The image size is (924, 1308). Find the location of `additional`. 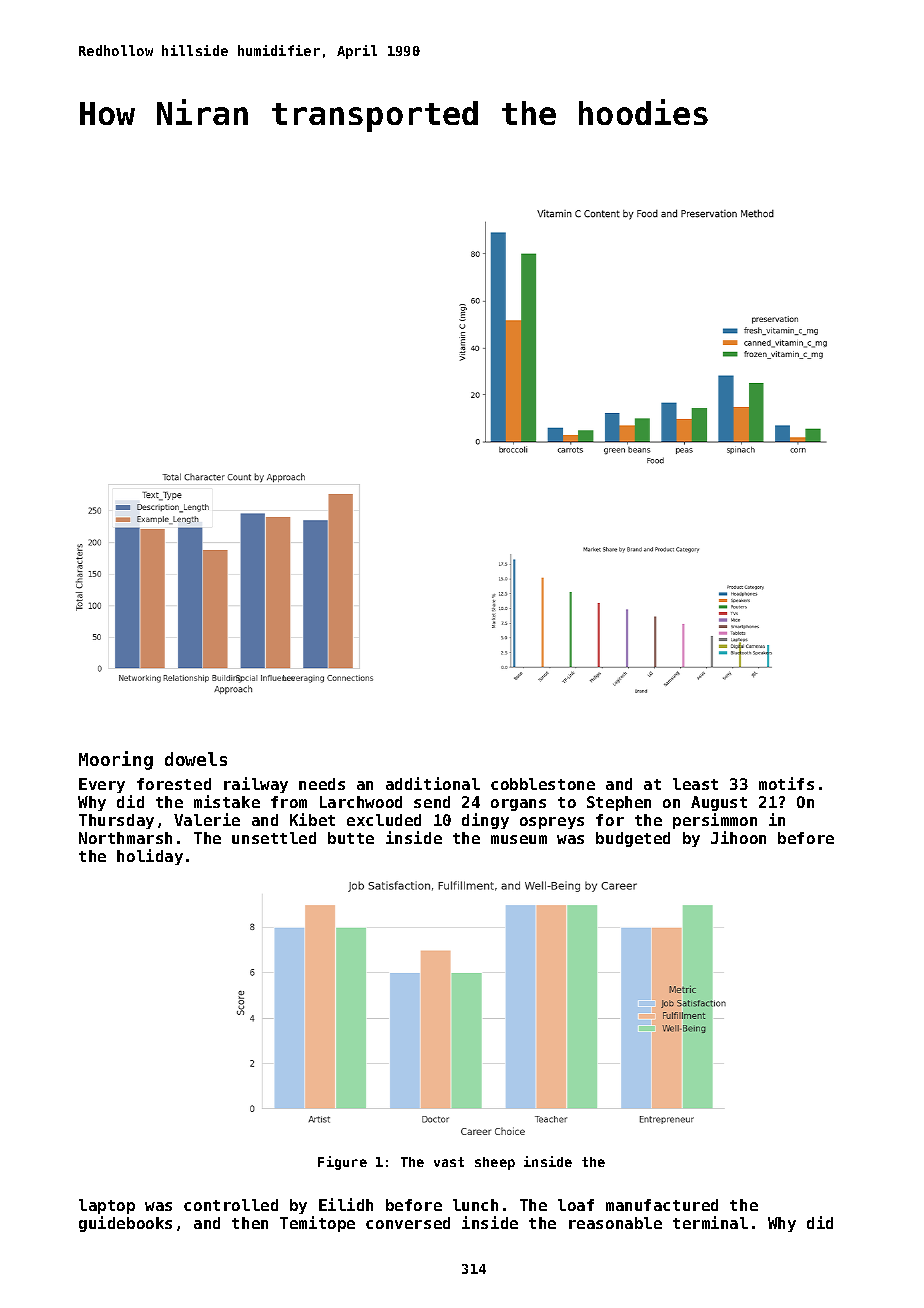

additional is located at coordinates (433, 783).
